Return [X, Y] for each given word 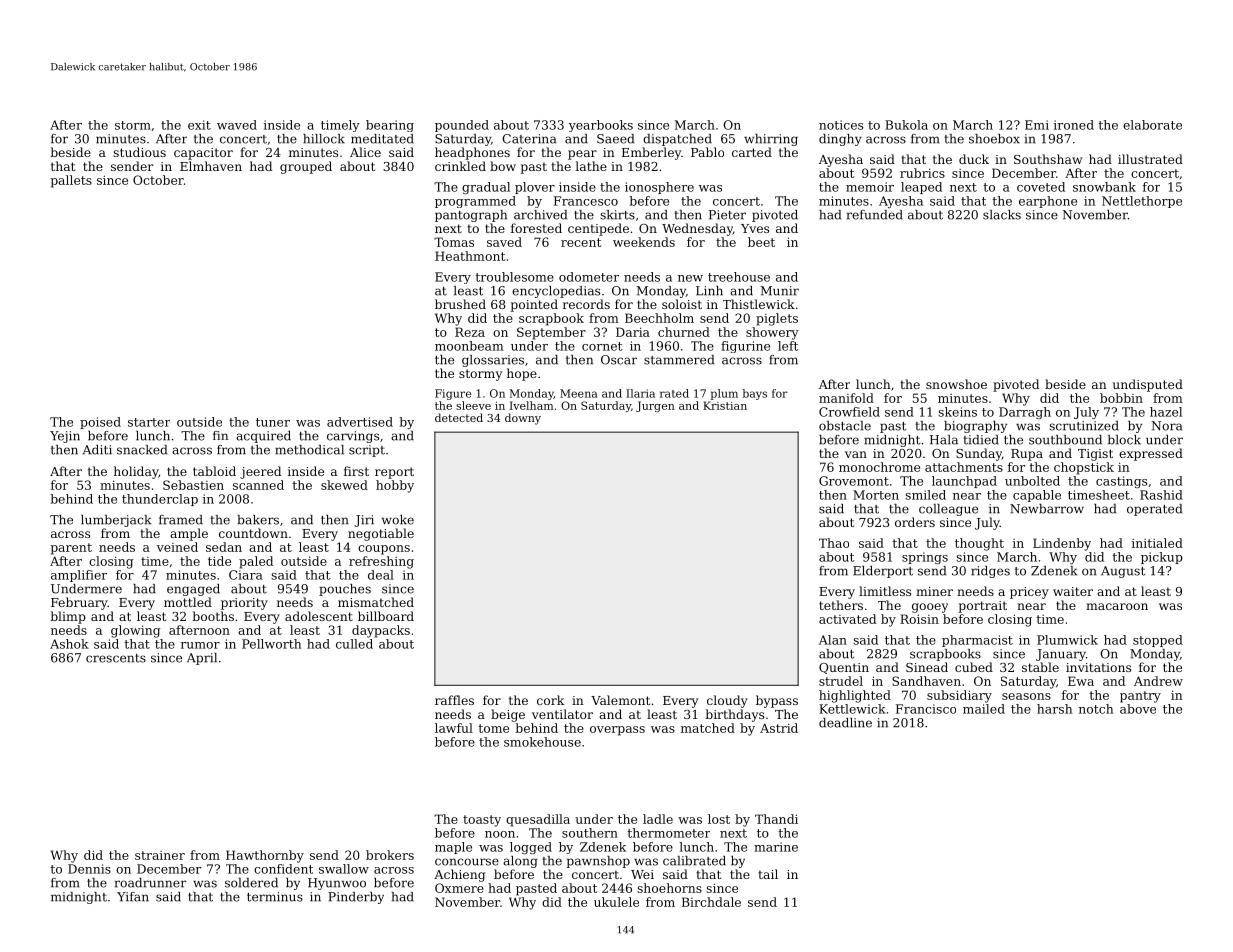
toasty [482, 821]
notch [1096, 709]
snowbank [1104, 187]
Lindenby [1062, 544]
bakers [258, 520]
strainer [160, 855]
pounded [462, 126]
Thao [834, 543]
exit [199, 125]
